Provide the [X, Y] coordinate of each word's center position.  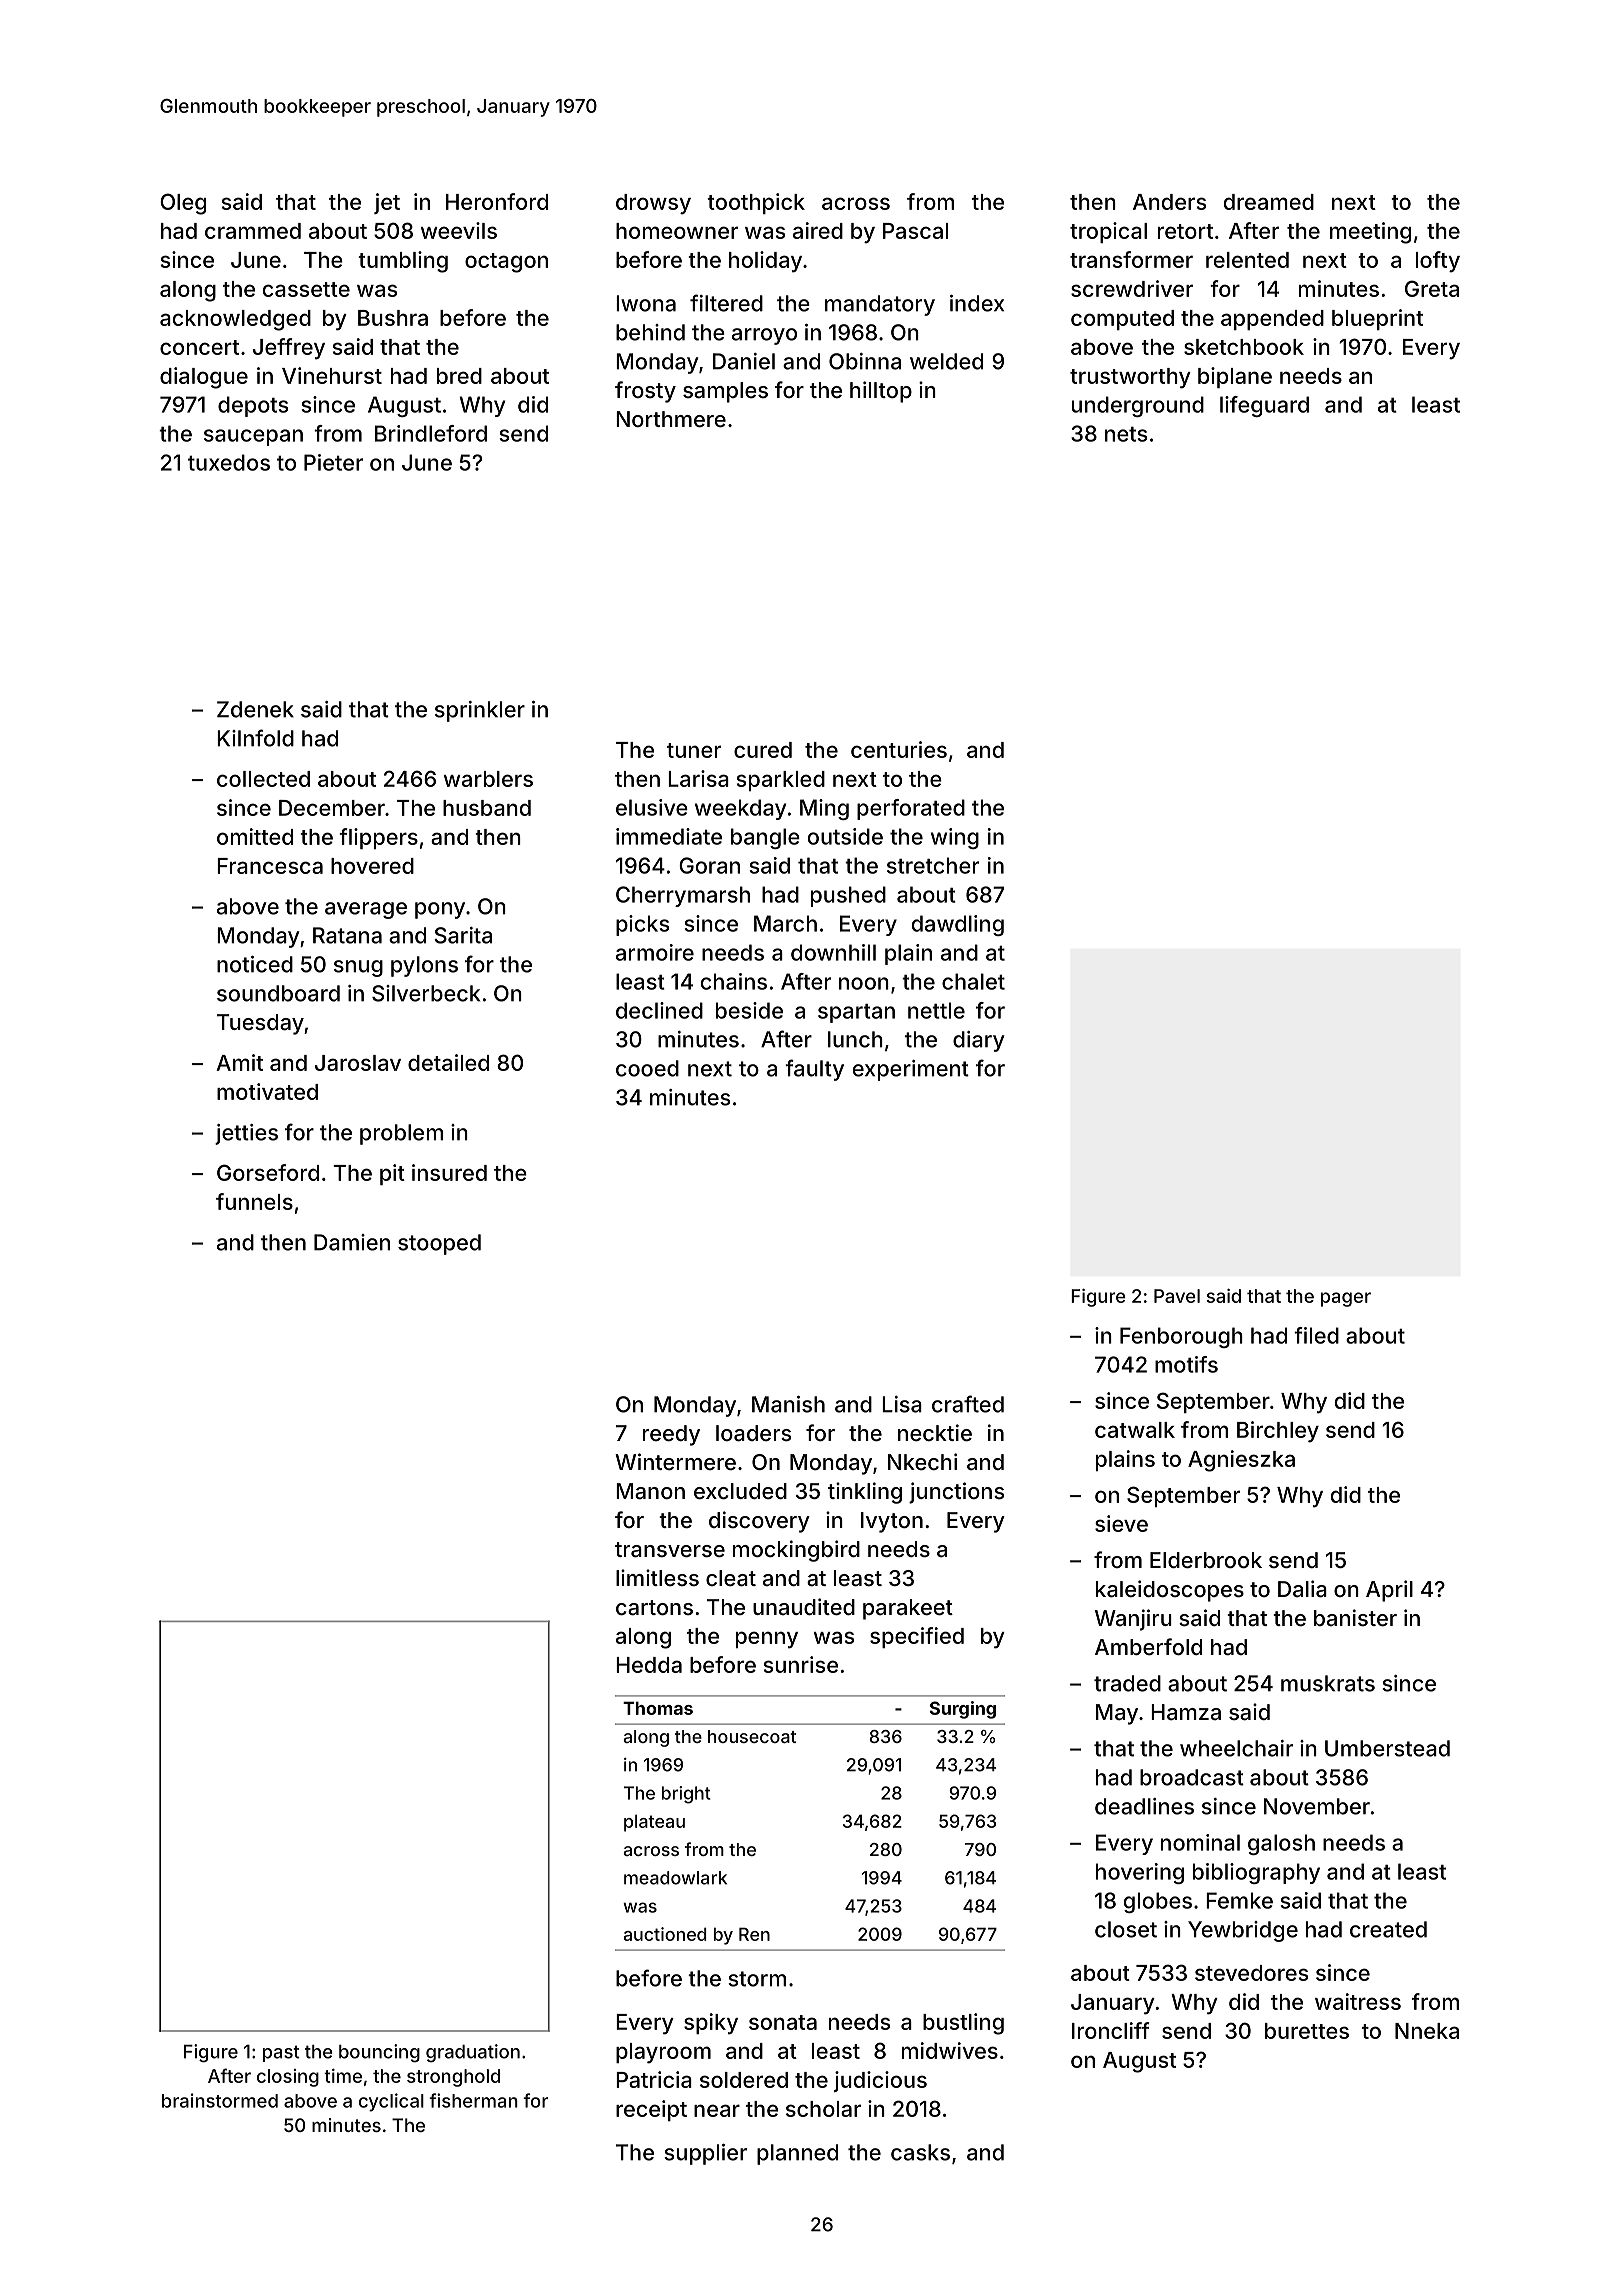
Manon [650, 1491]
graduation [473, 2053]
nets [1126, 434]
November [1317, 1806]
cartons [654, 1608]
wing [955, 838]
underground [1138, 406]
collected [263, 779]
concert [199, 347]
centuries [899, 749]
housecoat [752, 1736]
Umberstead [1387, 1748]
